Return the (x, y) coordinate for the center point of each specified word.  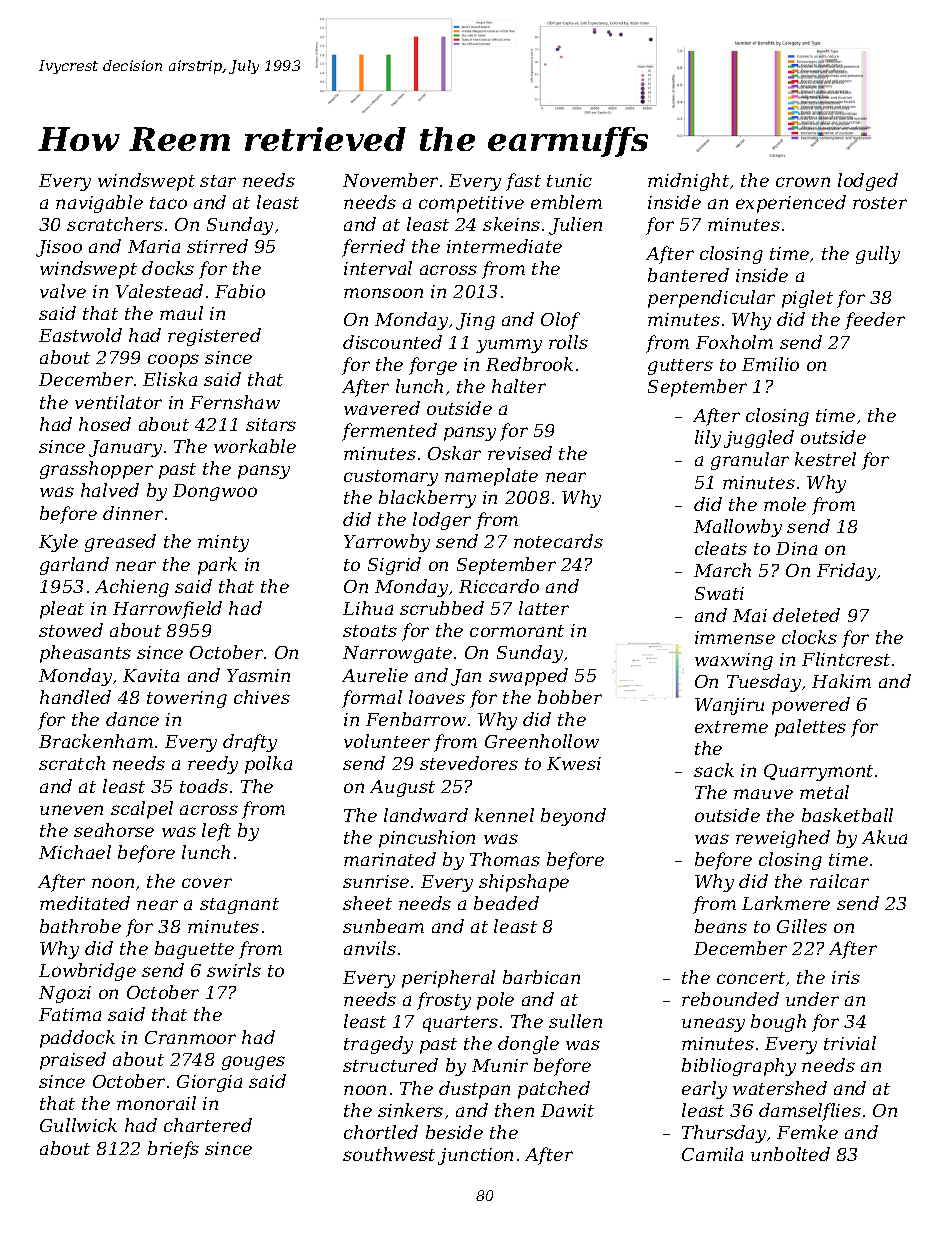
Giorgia (209, 1083)
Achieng (132, 588)
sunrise (376, 881)
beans (721, 926)
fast (523, 182)
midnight (688, 182)
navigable (99, 204)
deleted (806, 615)
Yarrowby (387, 543)
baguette (194, 950)
